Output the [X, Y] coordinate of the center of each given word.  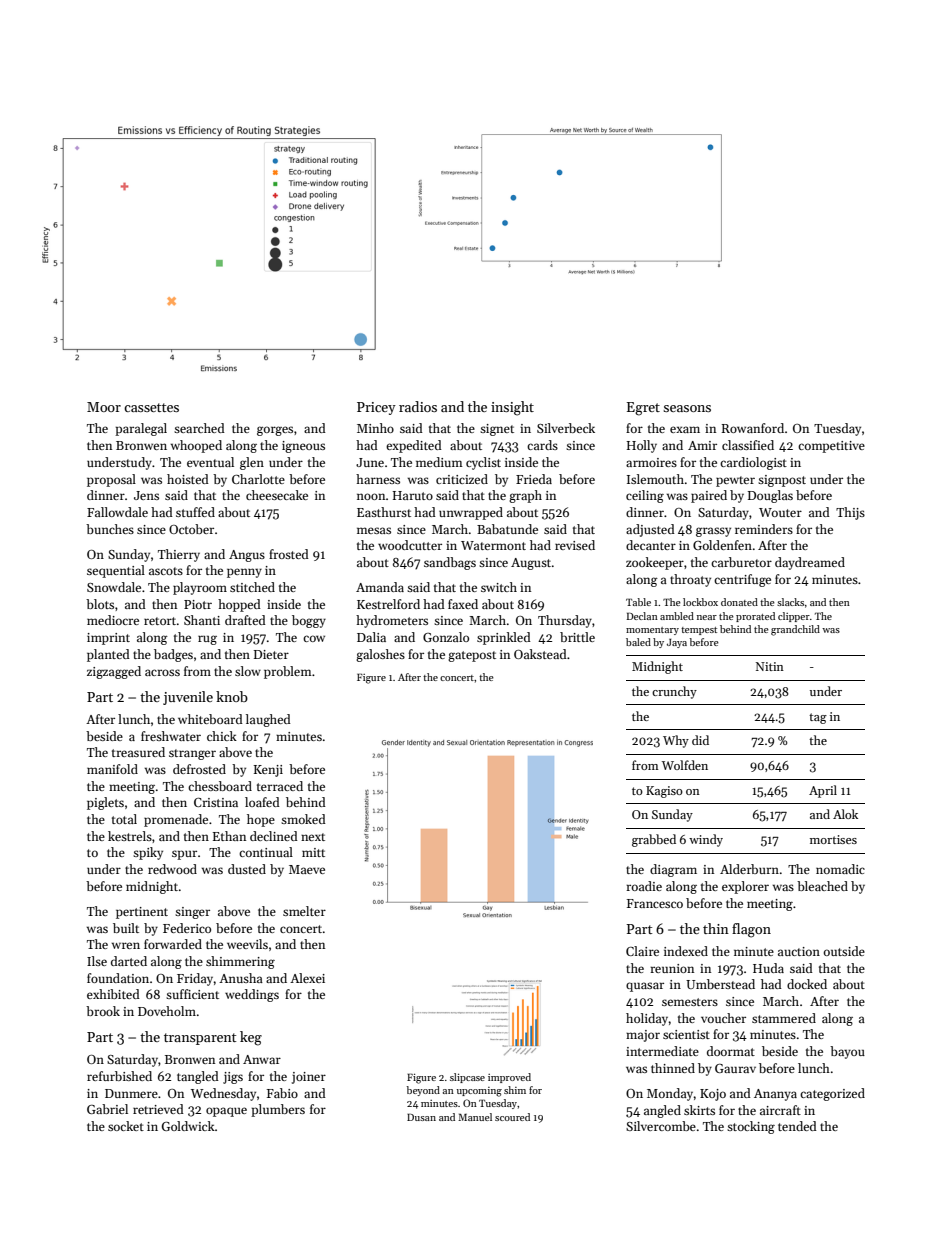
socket [126, 1126]
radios [418, 406]
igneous [303, 447]
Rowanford [753, 428]
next [313, 837]
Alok [845, 814]
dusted [247, 869]
